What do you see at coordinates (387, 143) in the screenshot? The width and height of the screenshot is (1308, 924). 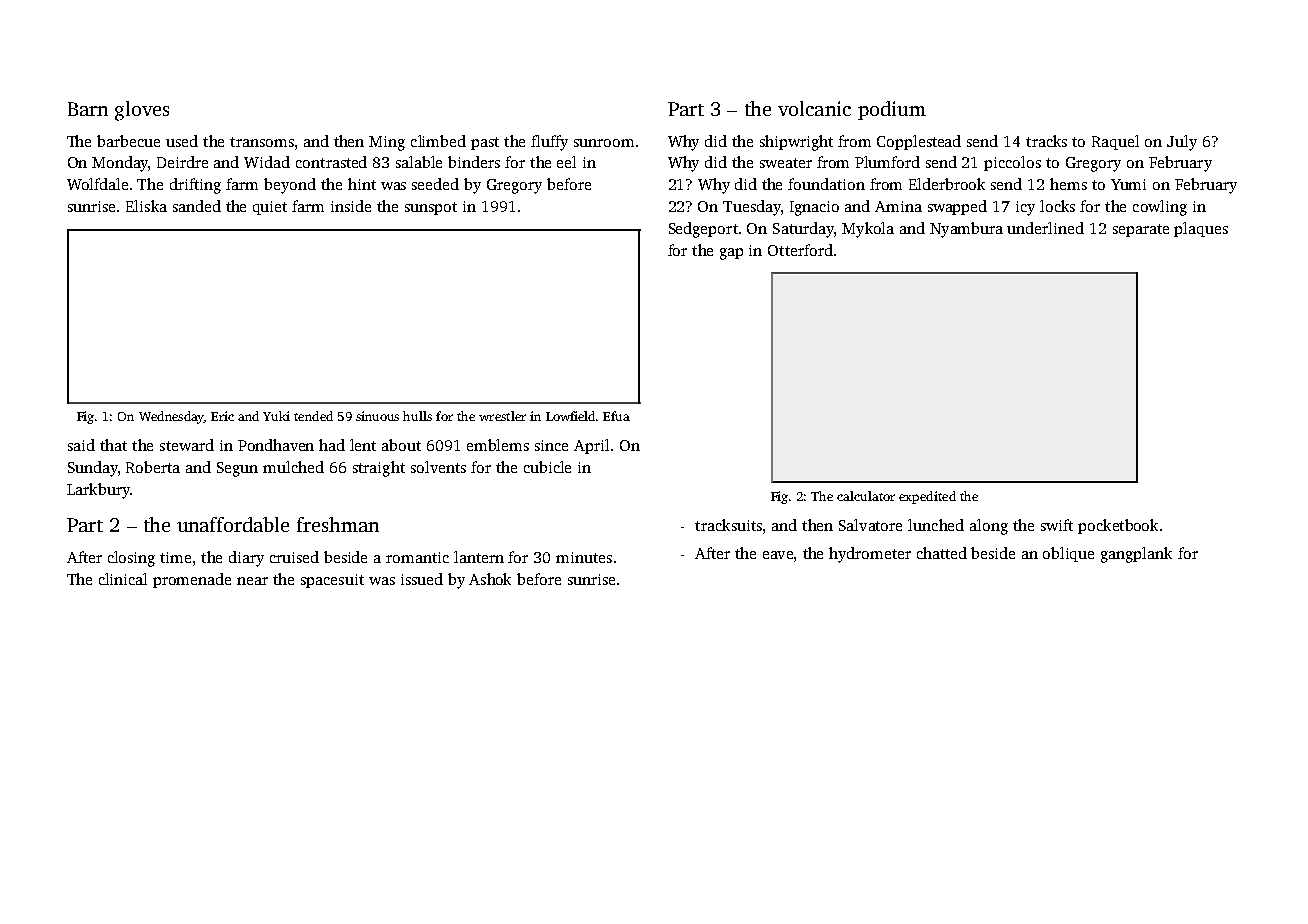 I see `Ming` at bounding box center [387, 143].
